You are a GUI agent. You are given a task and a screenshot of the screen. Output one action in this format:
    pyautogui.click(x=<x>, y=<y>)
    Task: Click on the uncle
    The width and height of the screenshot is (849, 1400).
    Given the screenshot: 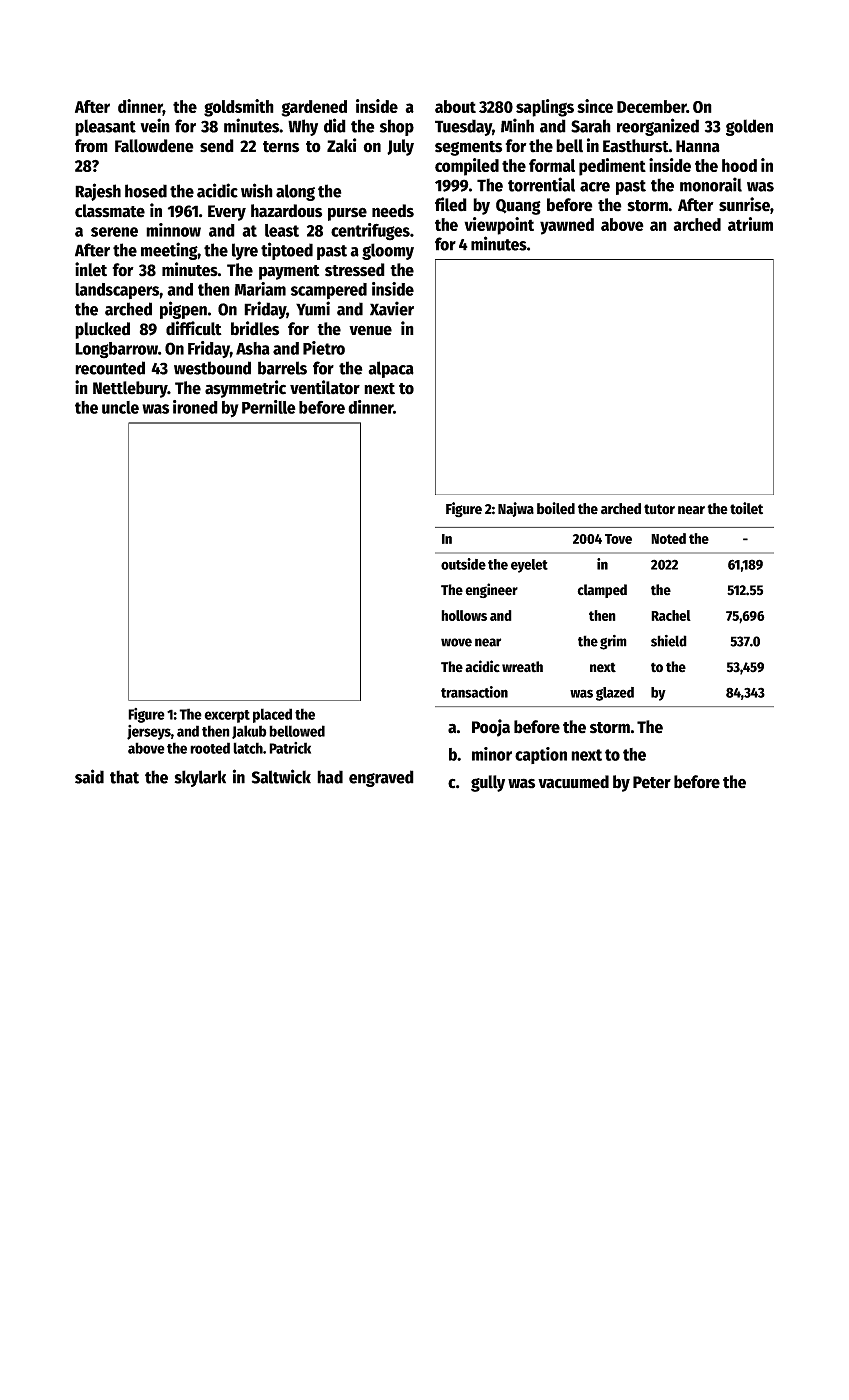 What is the action you would take?
    pyautogui.click(x=120, y=407)
